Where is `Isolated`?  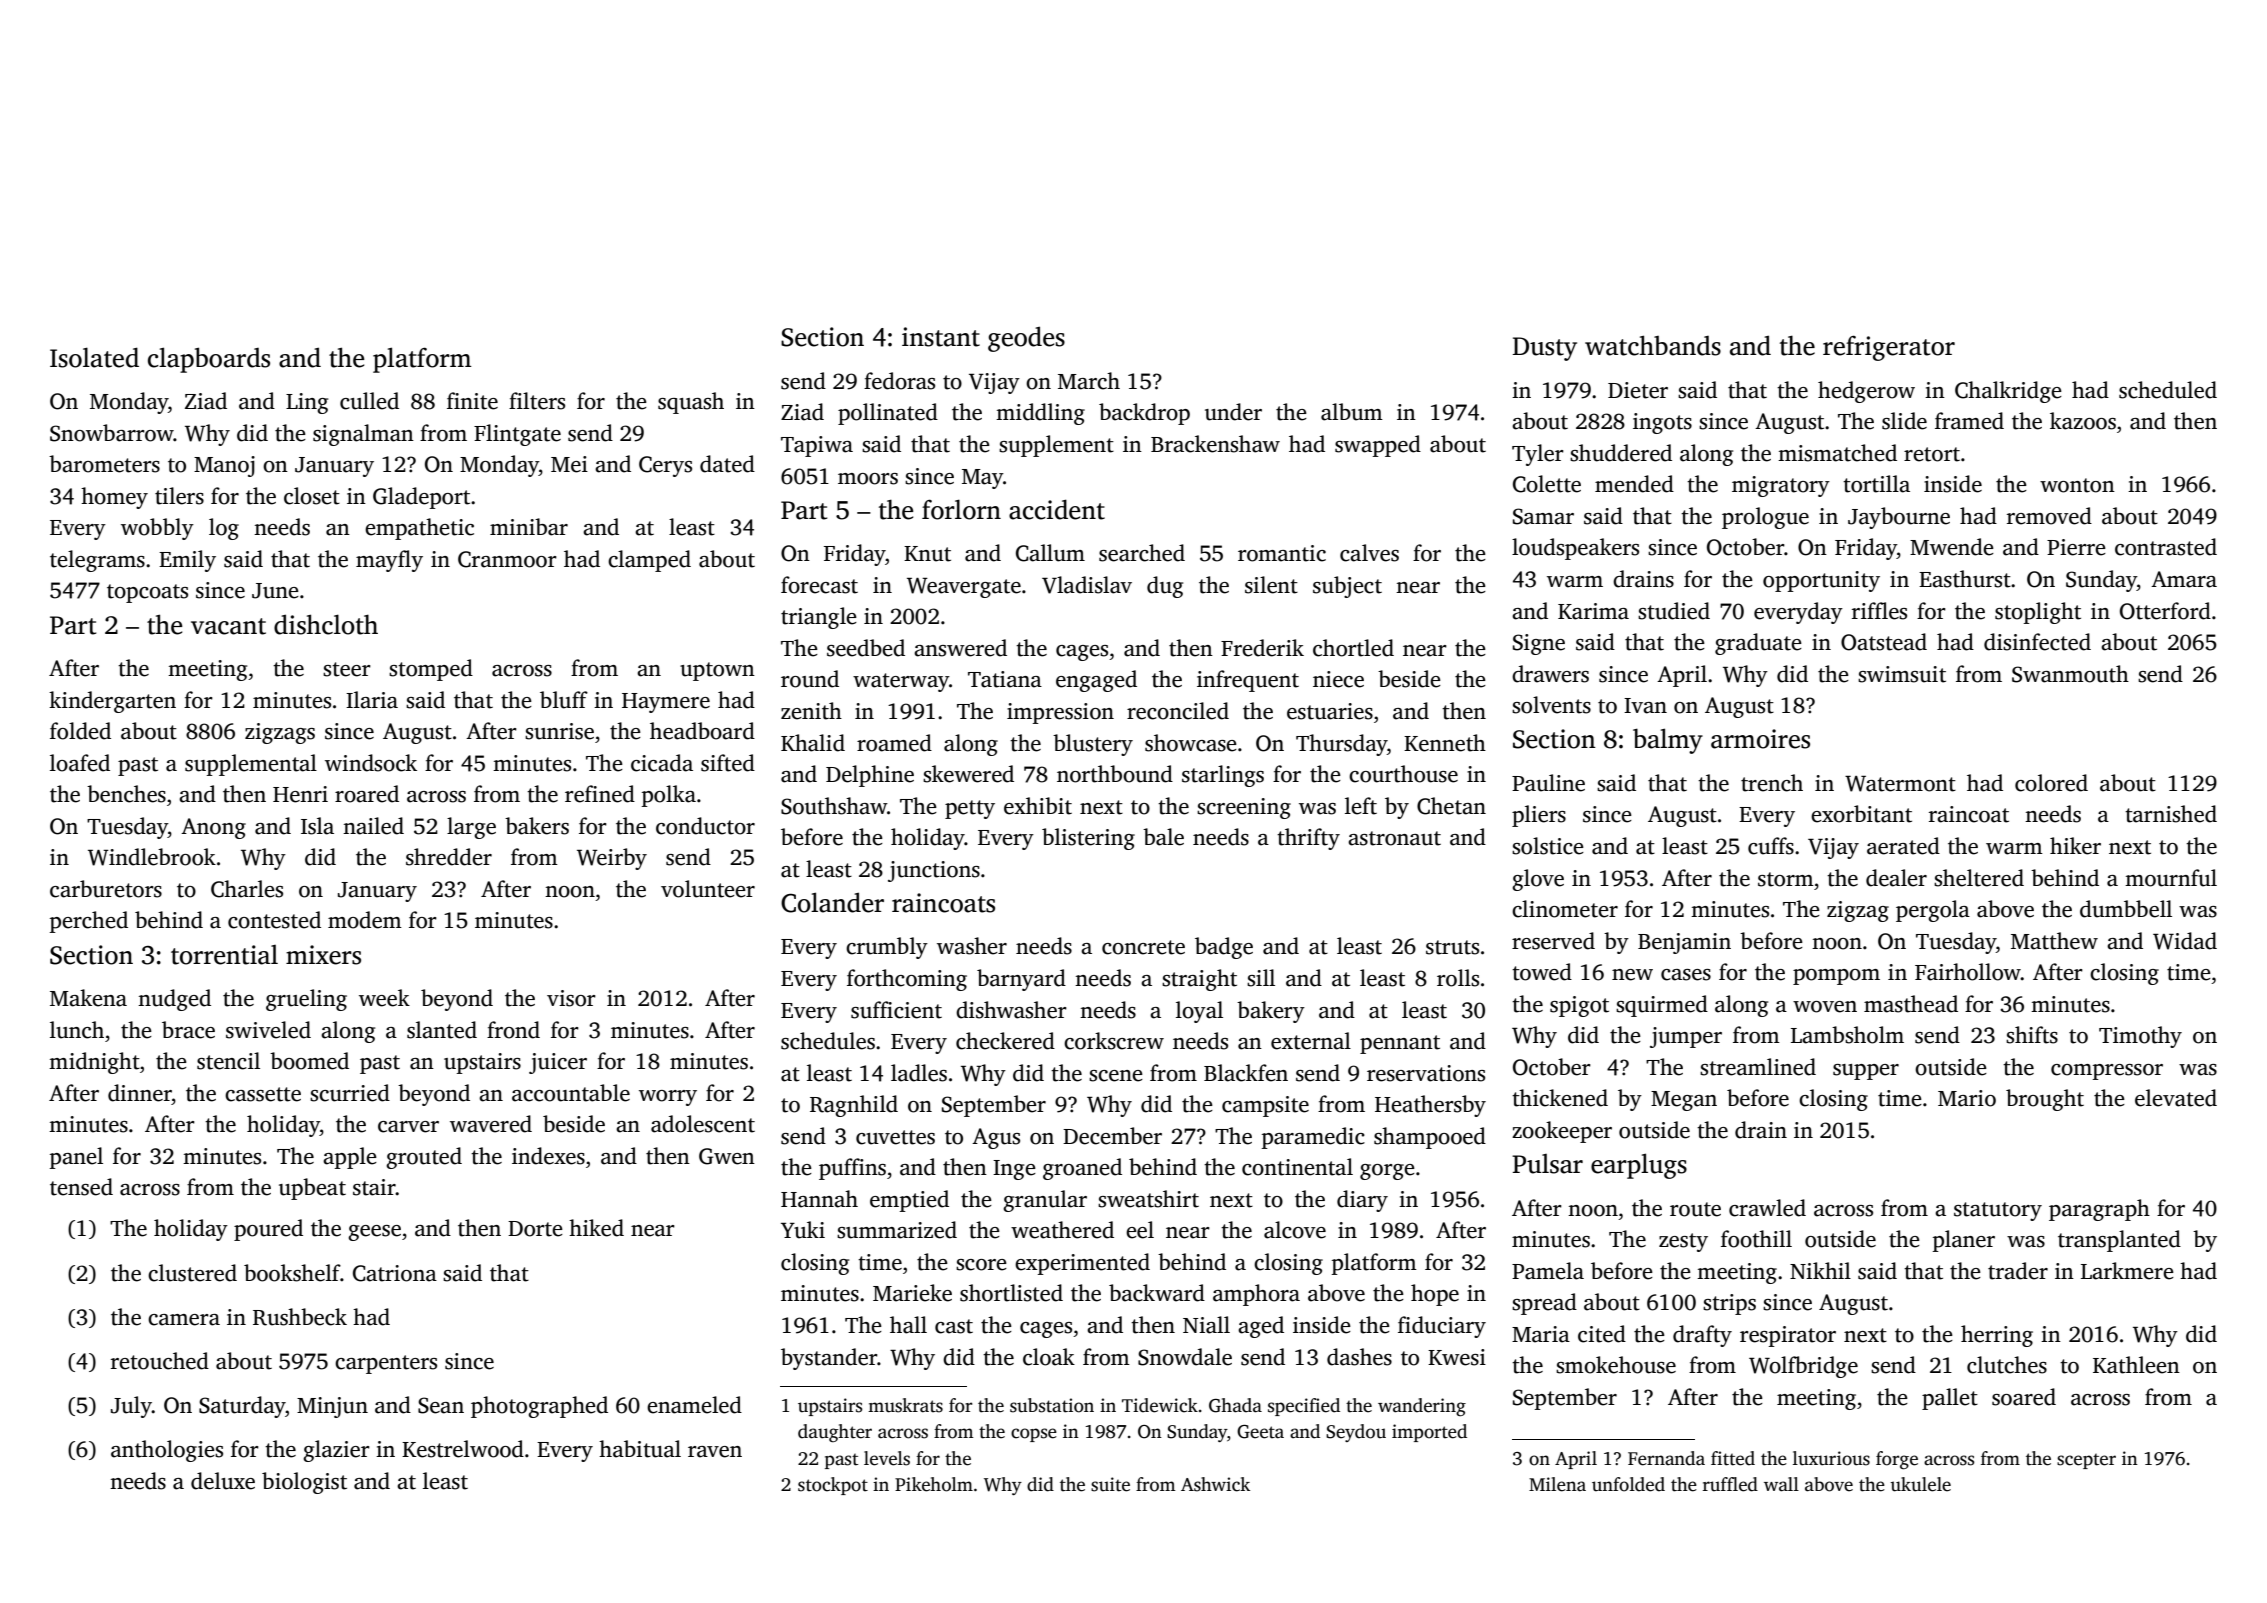
Isolated is located at coordinates (94, 357).
